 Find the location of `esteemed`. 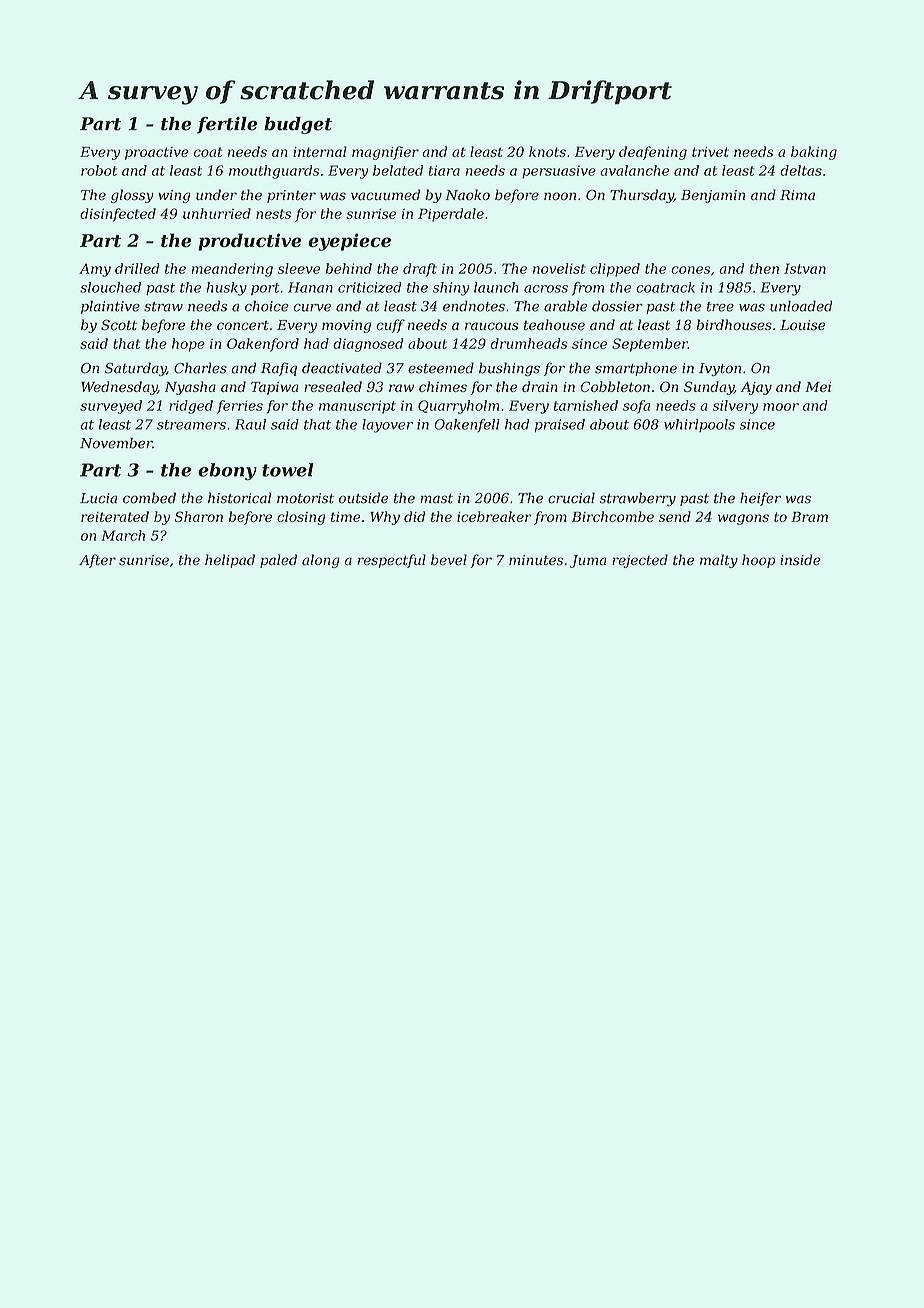

esteemed is located at coordinates (441, 368).
